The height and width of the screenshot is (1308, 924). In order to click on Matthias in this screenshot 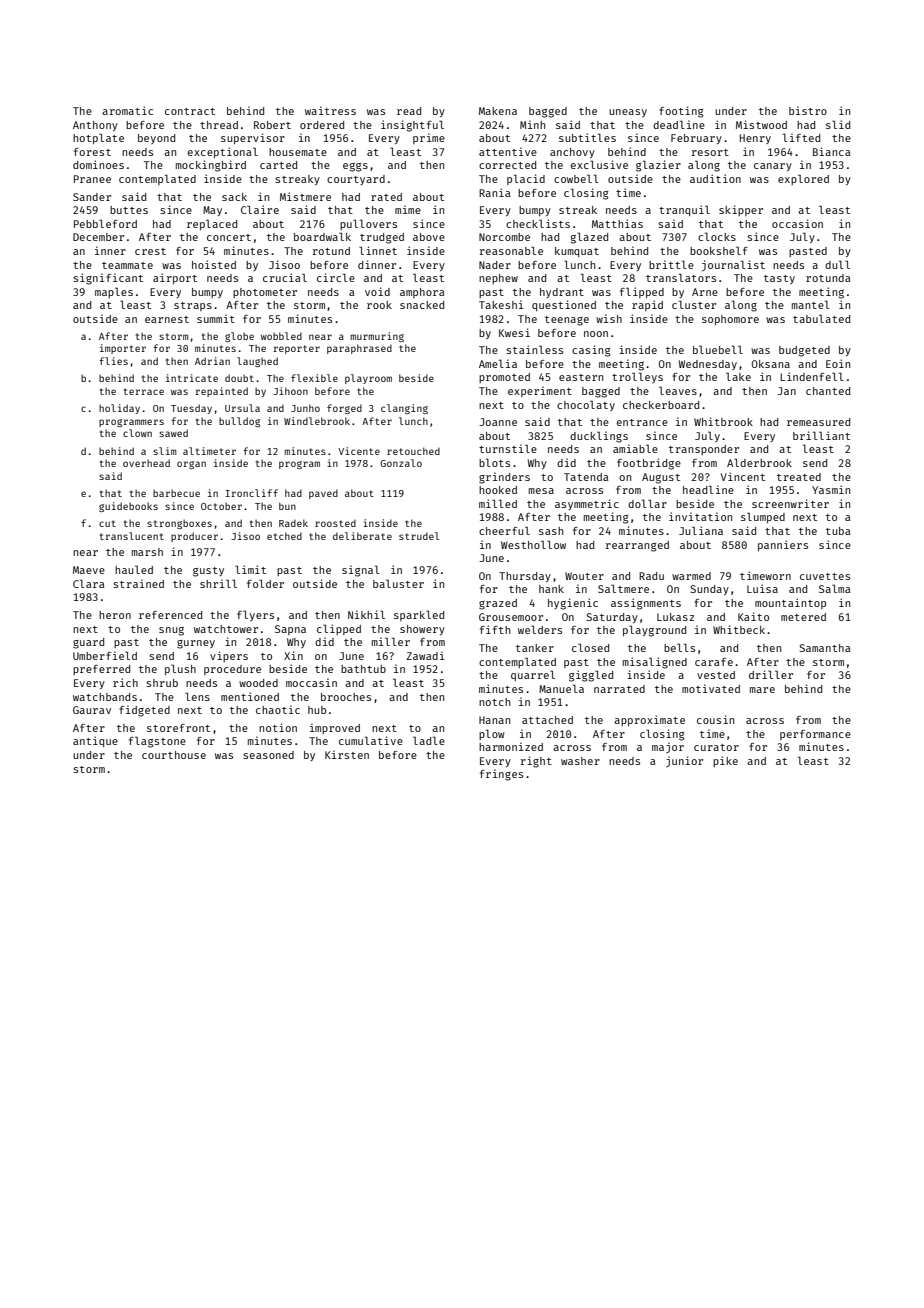, I will do `click(617, 223)`.
